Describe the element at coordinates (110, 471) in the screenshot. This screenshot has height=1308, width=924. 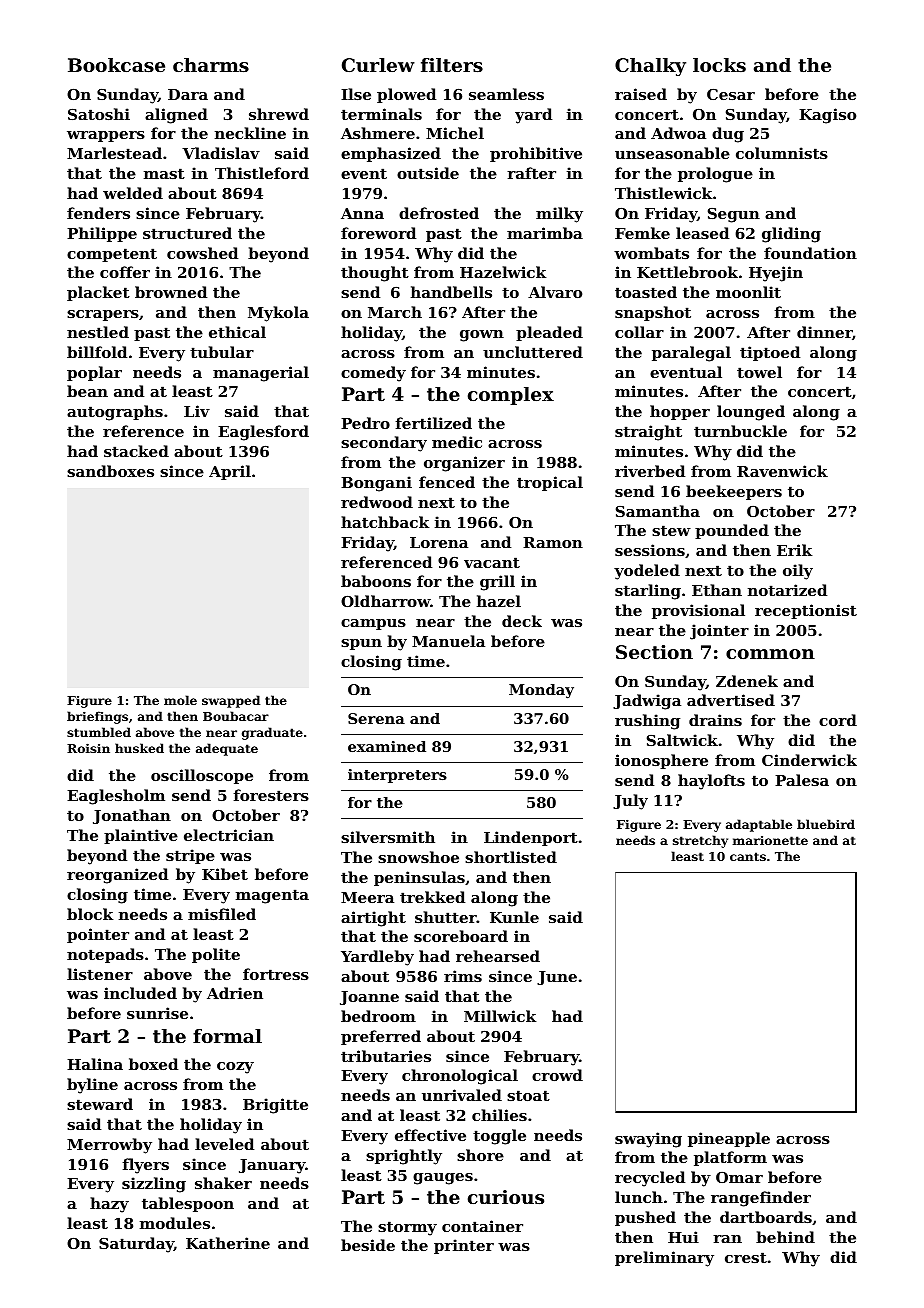
I see `sandboxes` at that location.
